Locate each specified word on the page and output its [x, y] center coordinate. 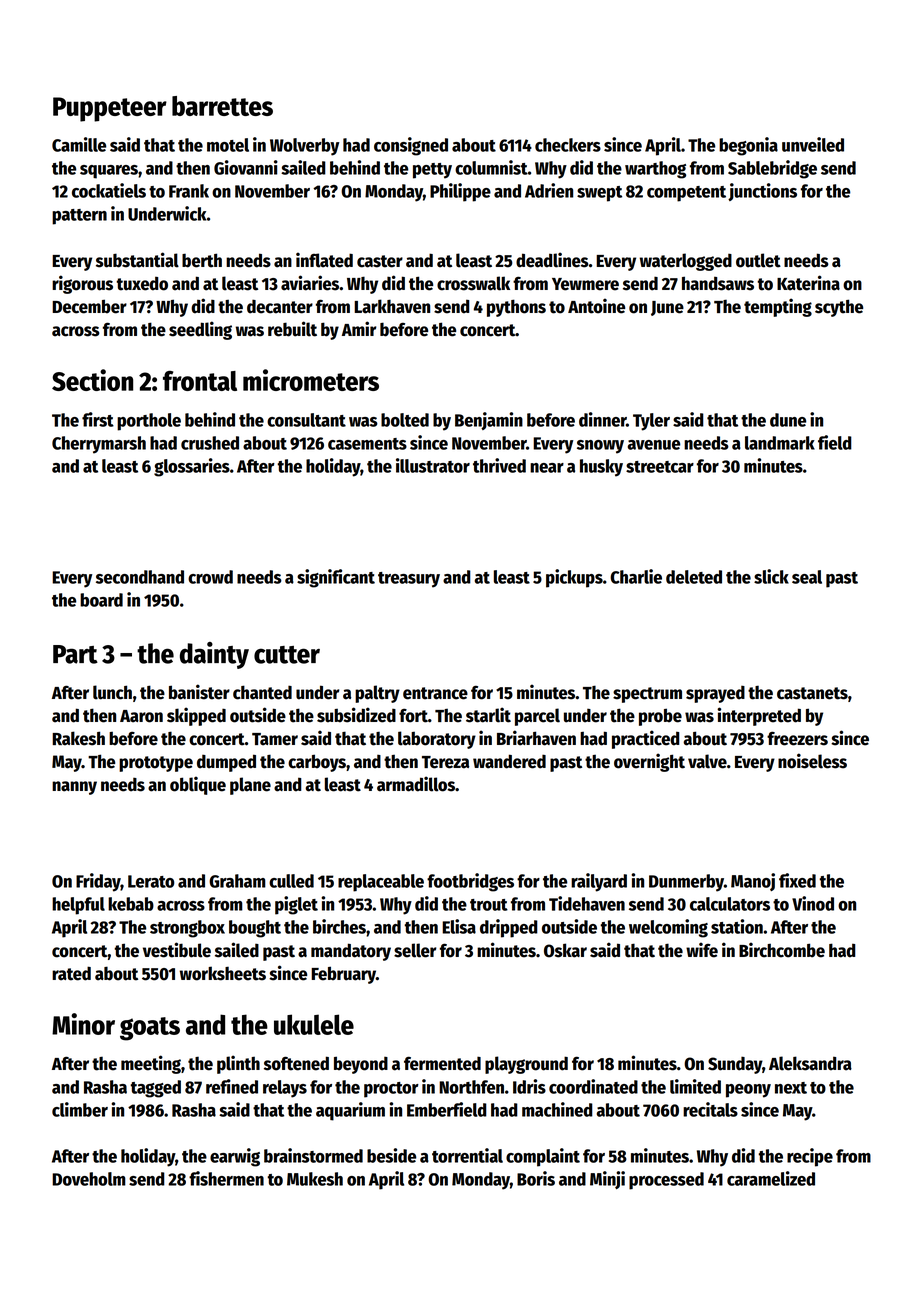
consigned [411, 146]
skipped [196, 716]
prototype [156, 764]
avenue [654, 445]
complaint [543, 1157]
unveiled [813, 144]
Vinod [813, 903]
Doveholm [89, 1179]
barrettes [222, 106]
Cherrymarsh [99, 445]
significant [336, 578]
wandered [509, 761]
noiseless [812, 761]
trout [489, 905]
